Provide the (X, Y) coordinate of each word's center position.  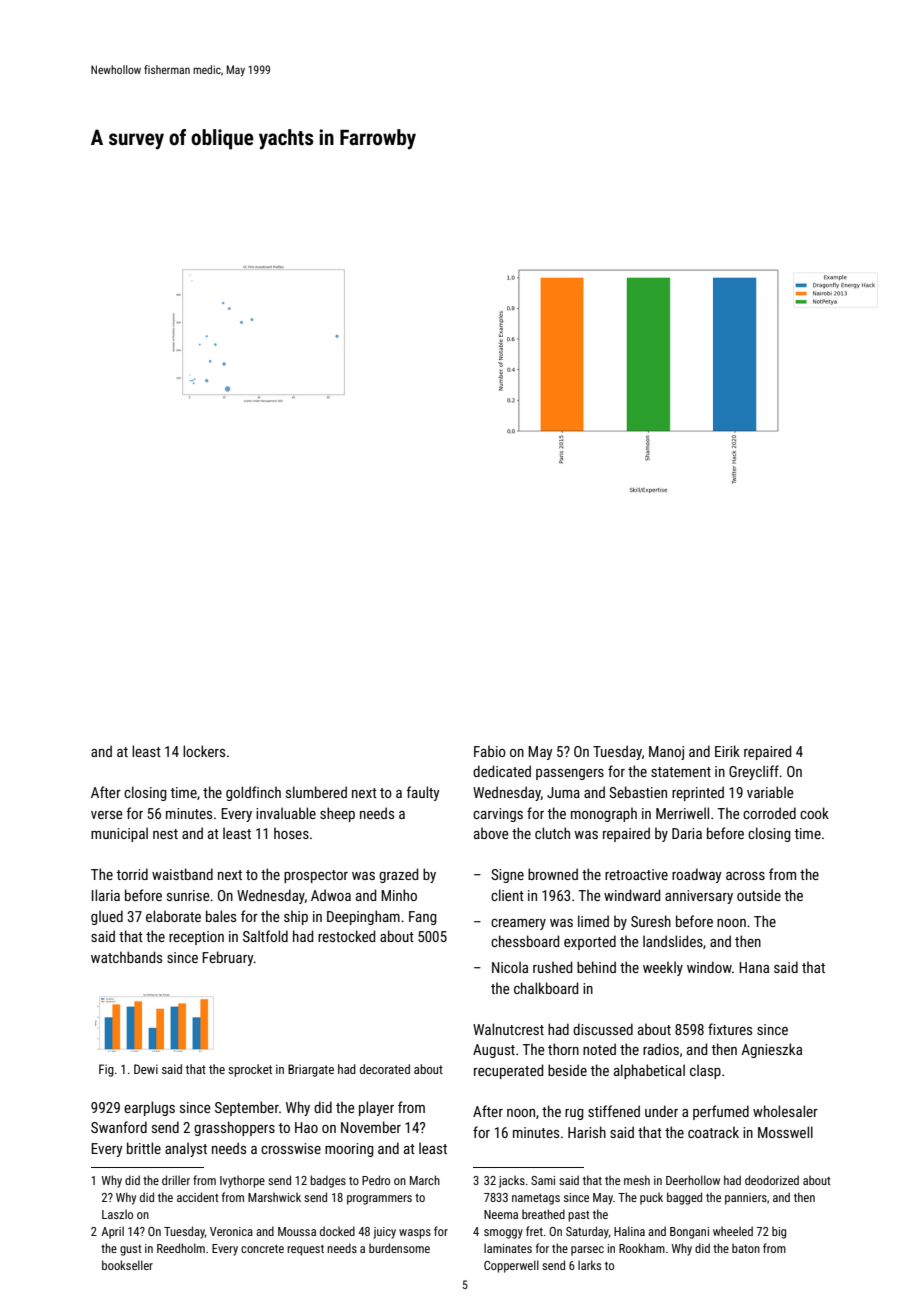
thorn (563, 1049)
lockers (204, 751)
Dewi (146, 1069)
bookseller (127, 1265)
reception (196, 938)
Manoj (666, 753)
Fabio (490, 751)
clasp (705, 1071)
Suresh (651, 921)
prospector (316, 876)
